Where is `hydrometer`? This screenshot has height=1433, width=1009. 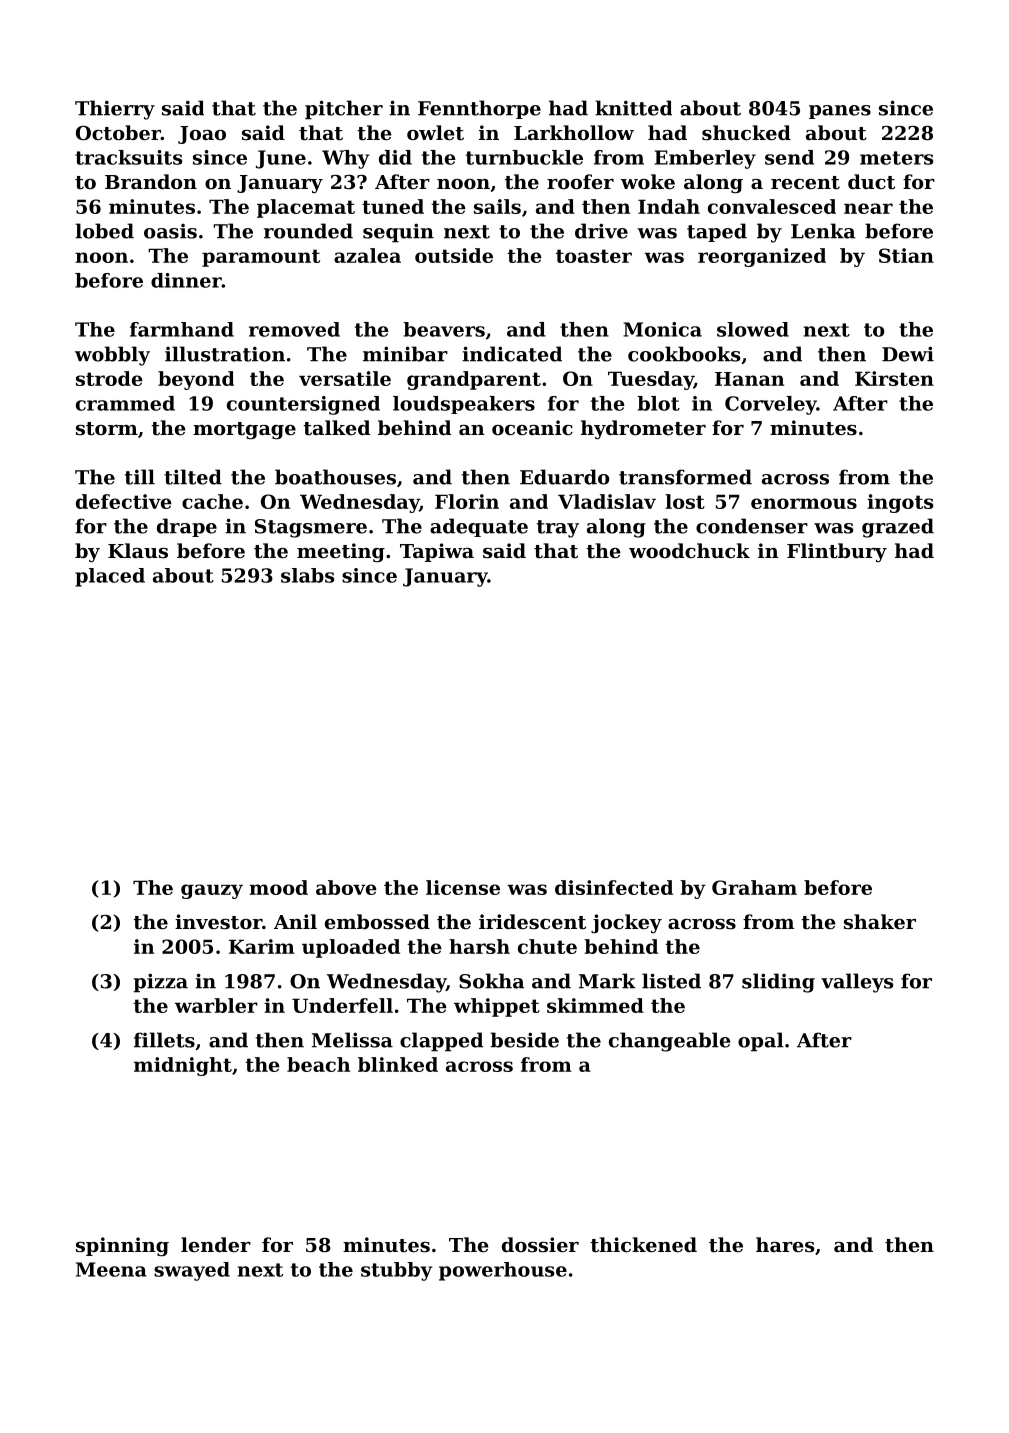
hydrometer is located at coordinates (643, 429).
